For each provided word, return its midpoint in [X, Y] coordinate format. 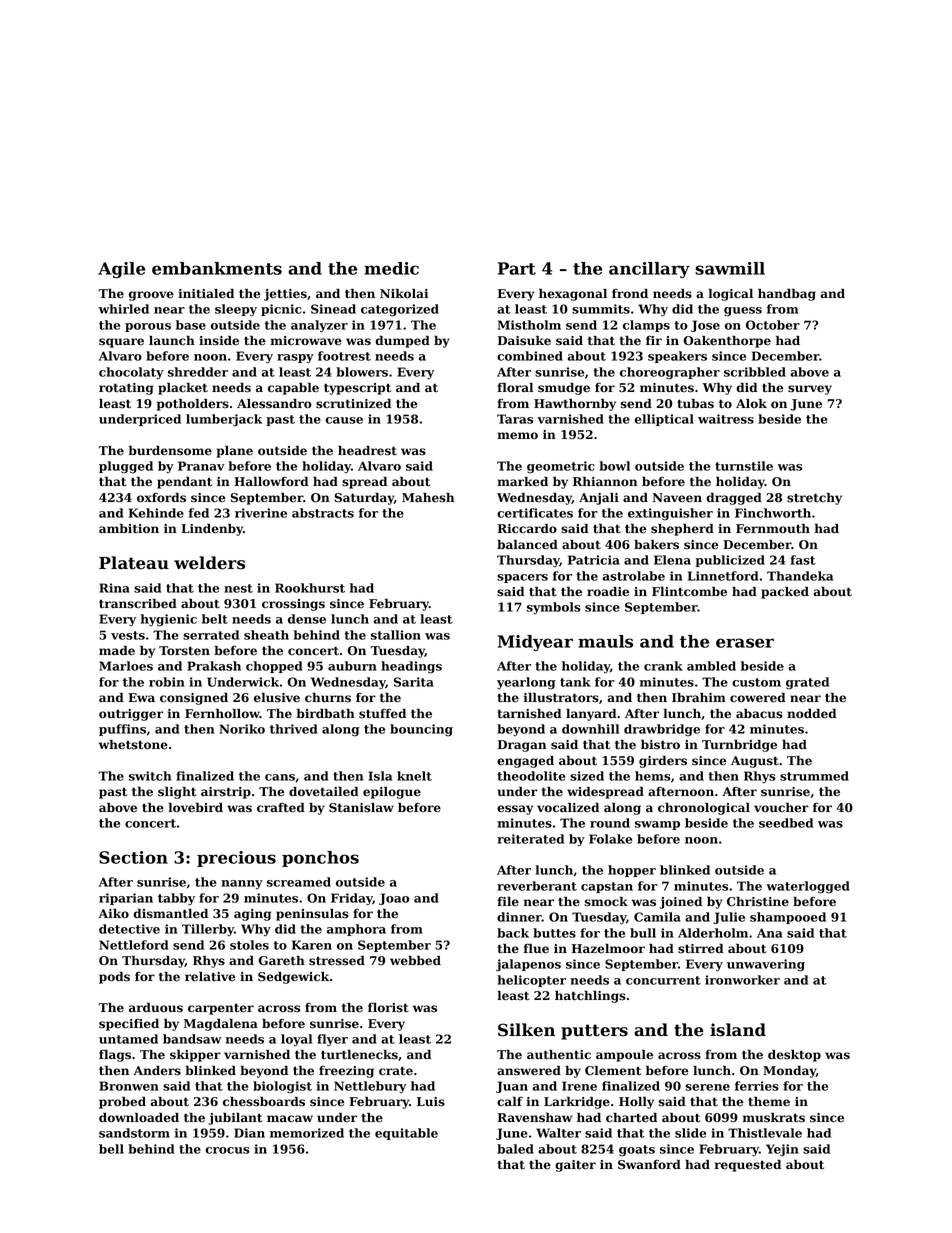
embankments [217, 268]
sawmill [730, 268]
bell [111, 1149]
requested [748, 1166]
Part [517, 268]
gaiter [575, 1166]
